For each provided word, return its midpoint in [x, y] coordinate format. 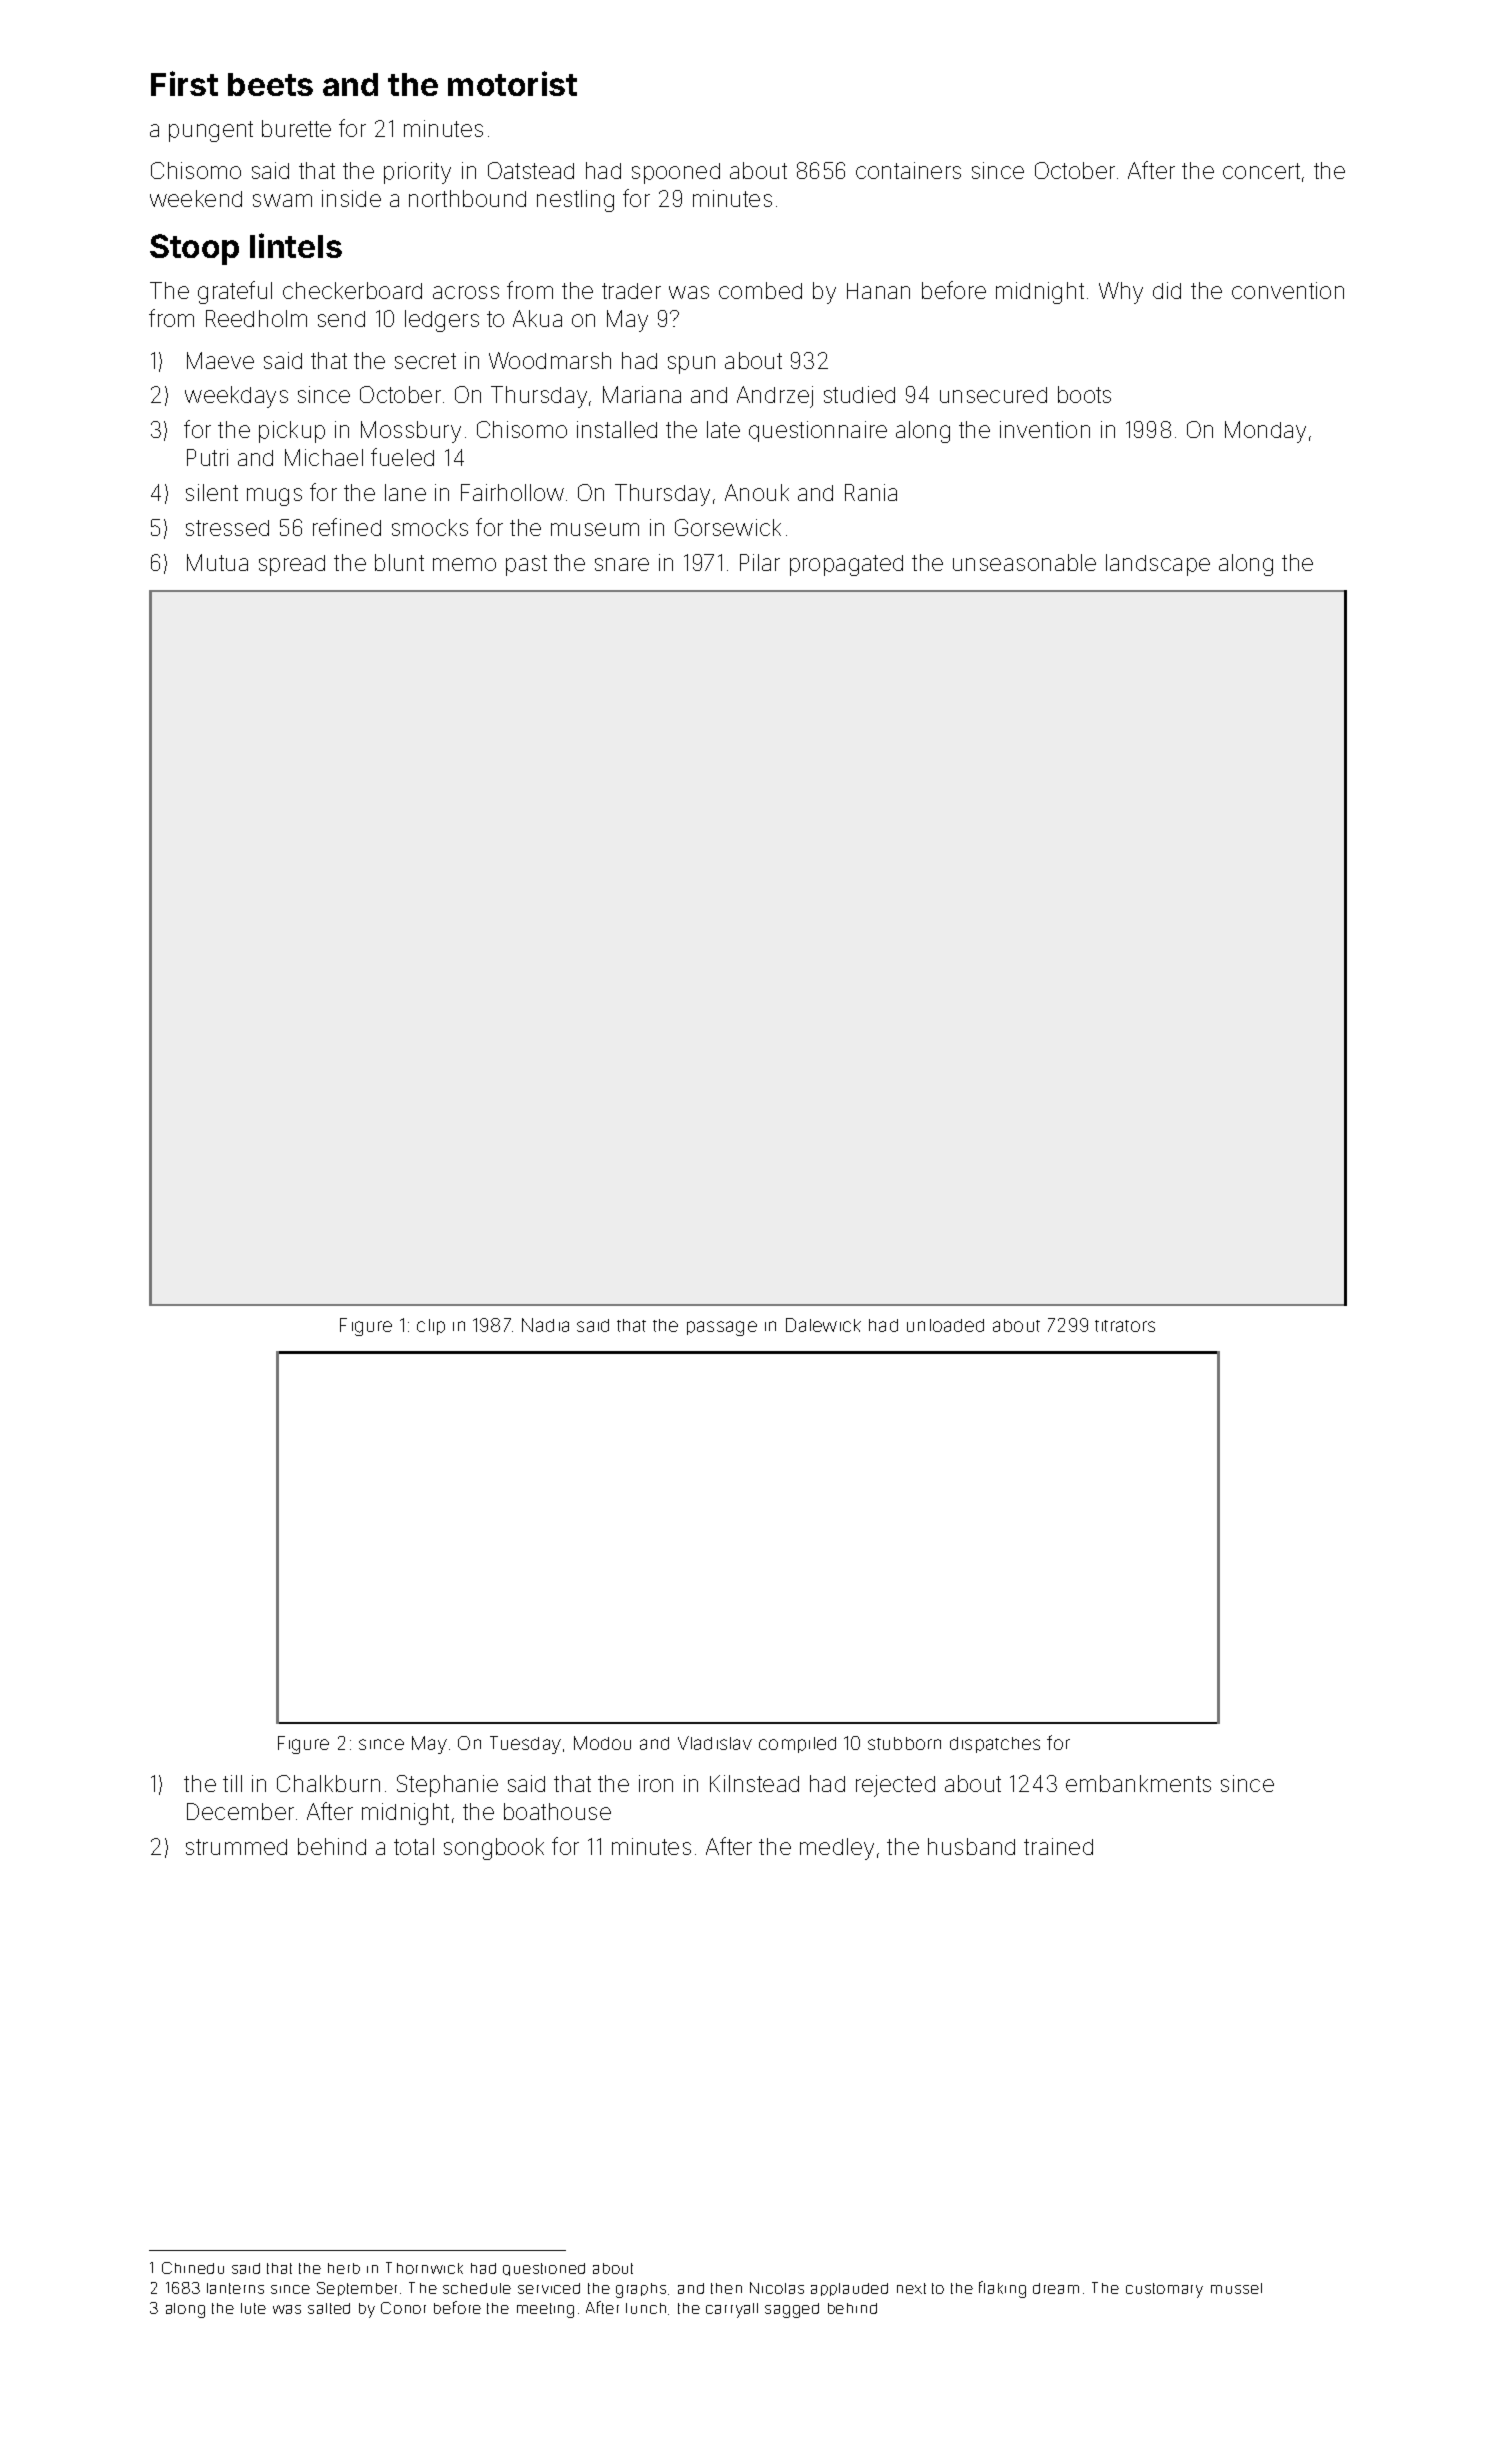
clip [431, 1327]
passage [722, 1328]
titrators [1125, 1326]
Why [1121, 293]
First [184, 83]
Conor [403, 2308]
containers [908, 170]
